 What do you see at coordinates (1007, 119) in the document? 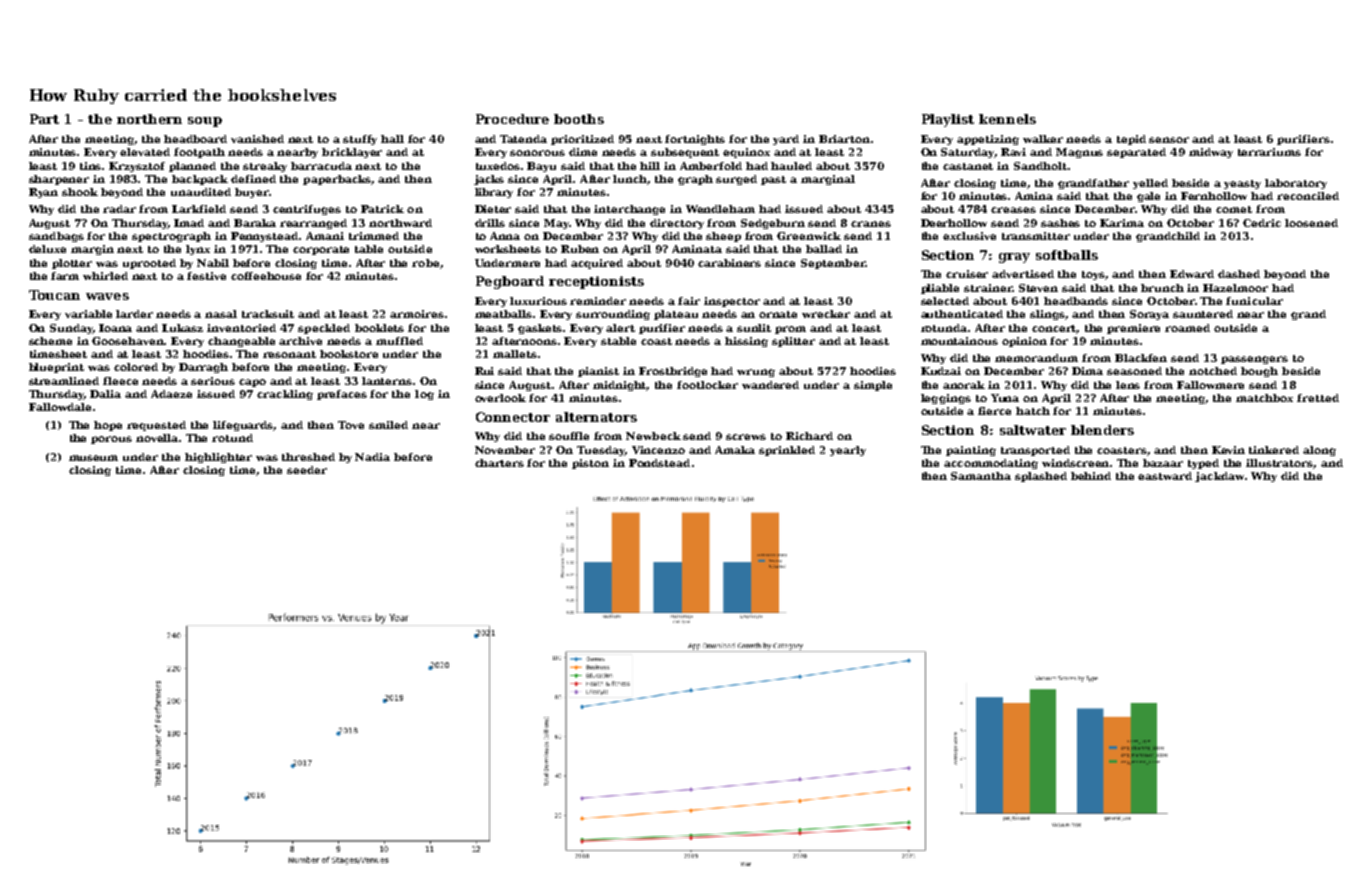
I see `kennels` at bounding box center [1007, 119].
